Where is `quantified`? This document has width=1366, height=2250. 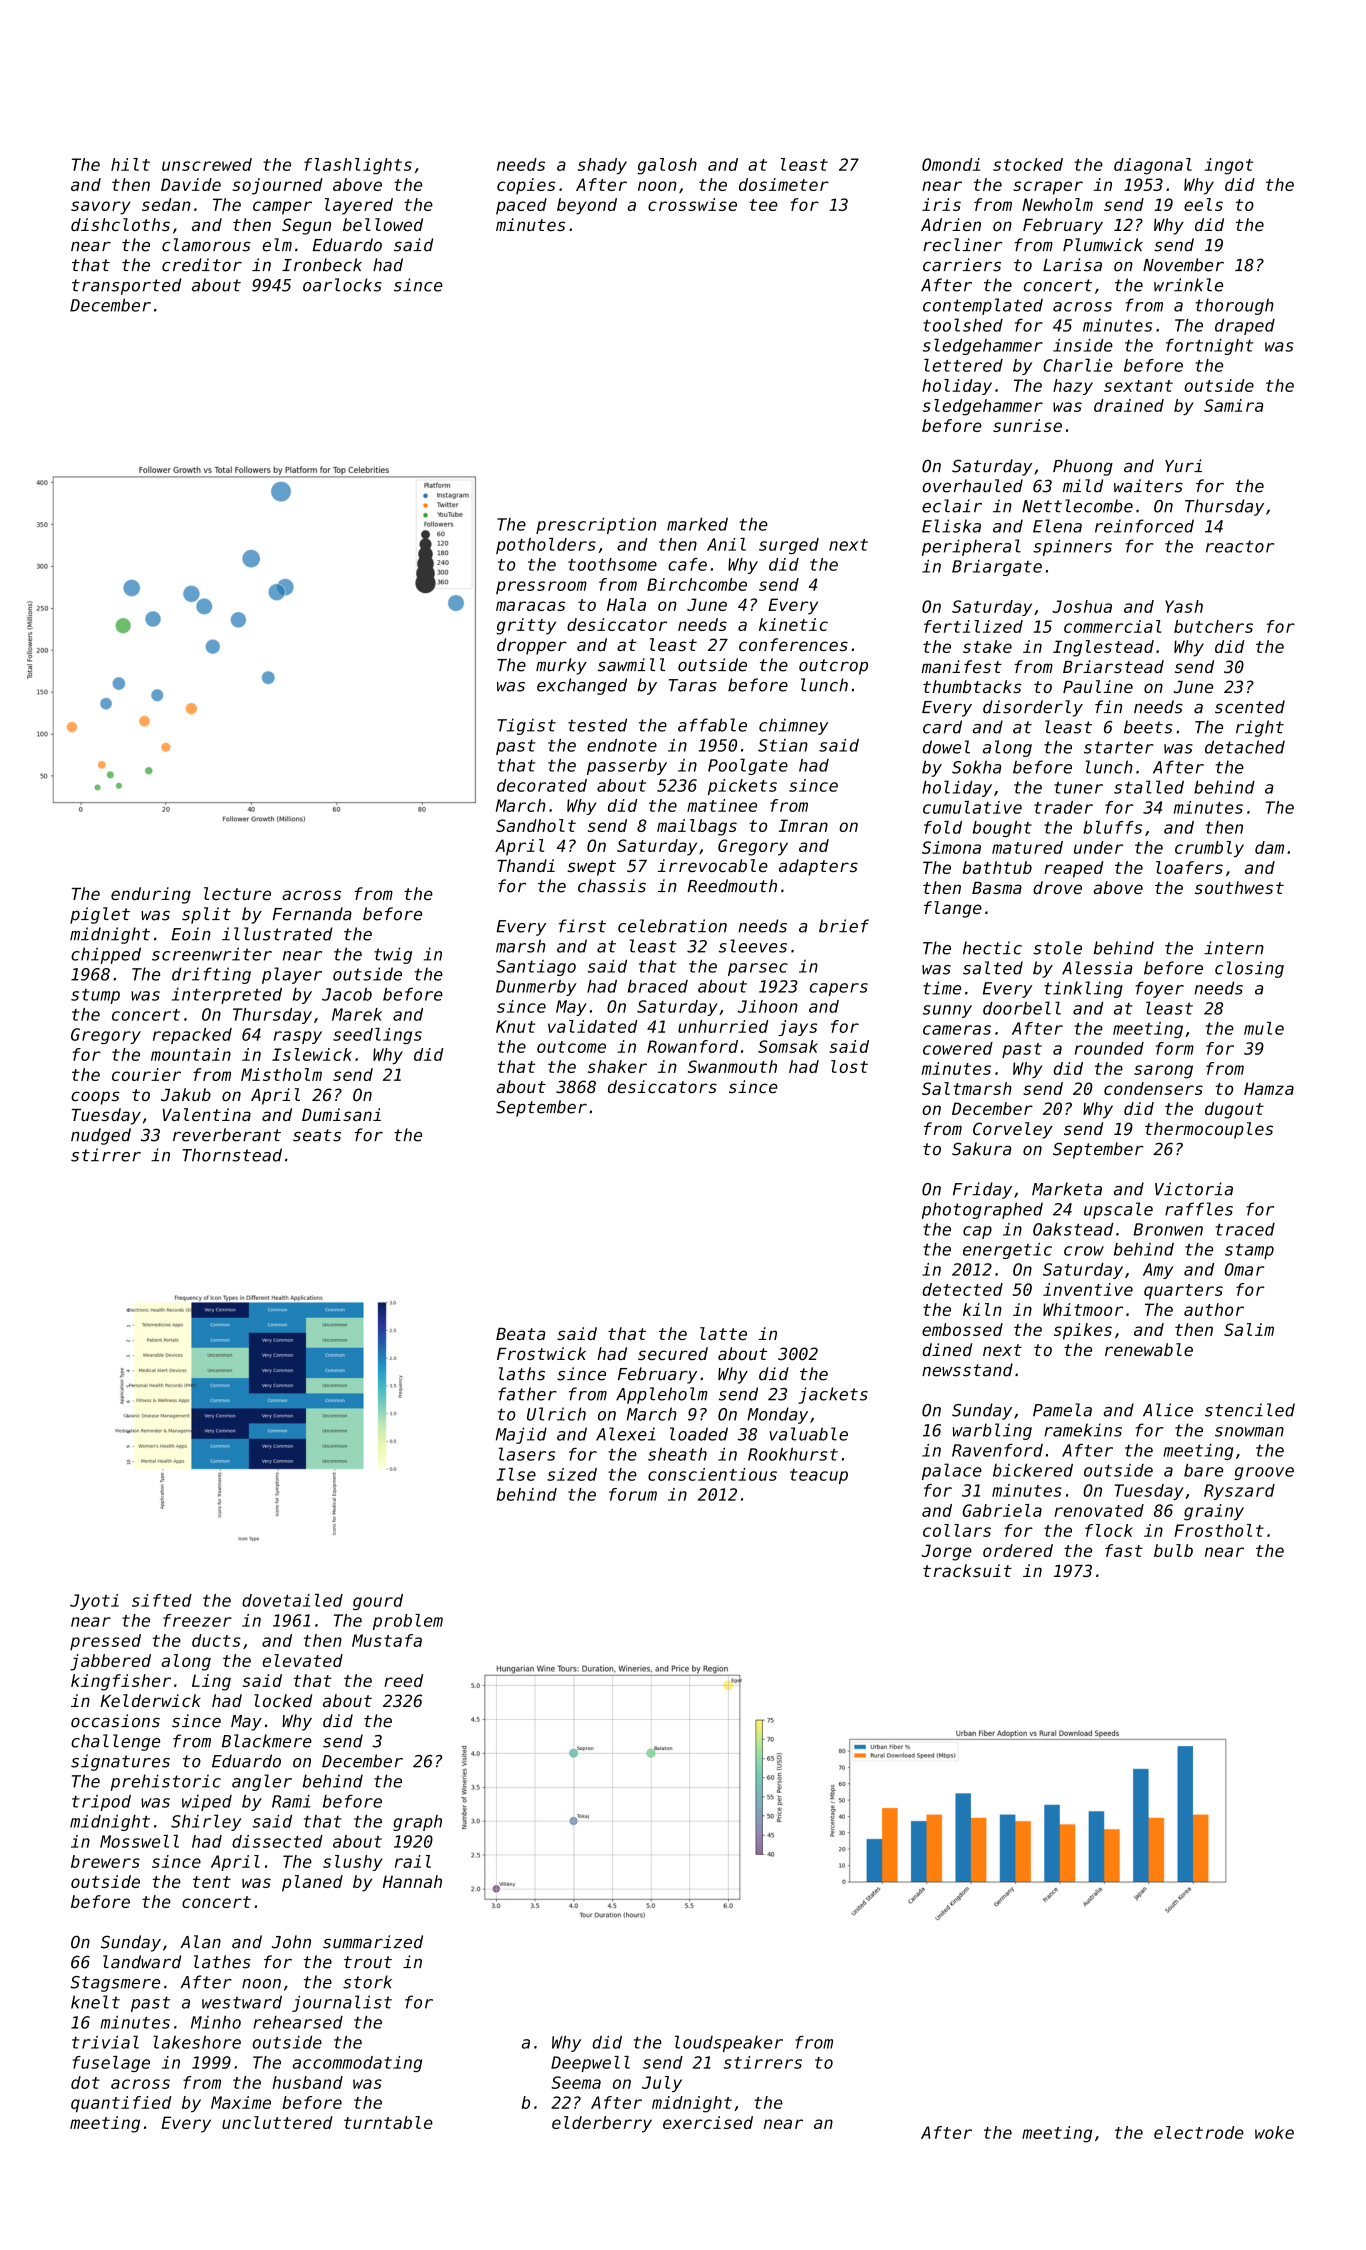 quantified is located at coordinates (121, 2104).
